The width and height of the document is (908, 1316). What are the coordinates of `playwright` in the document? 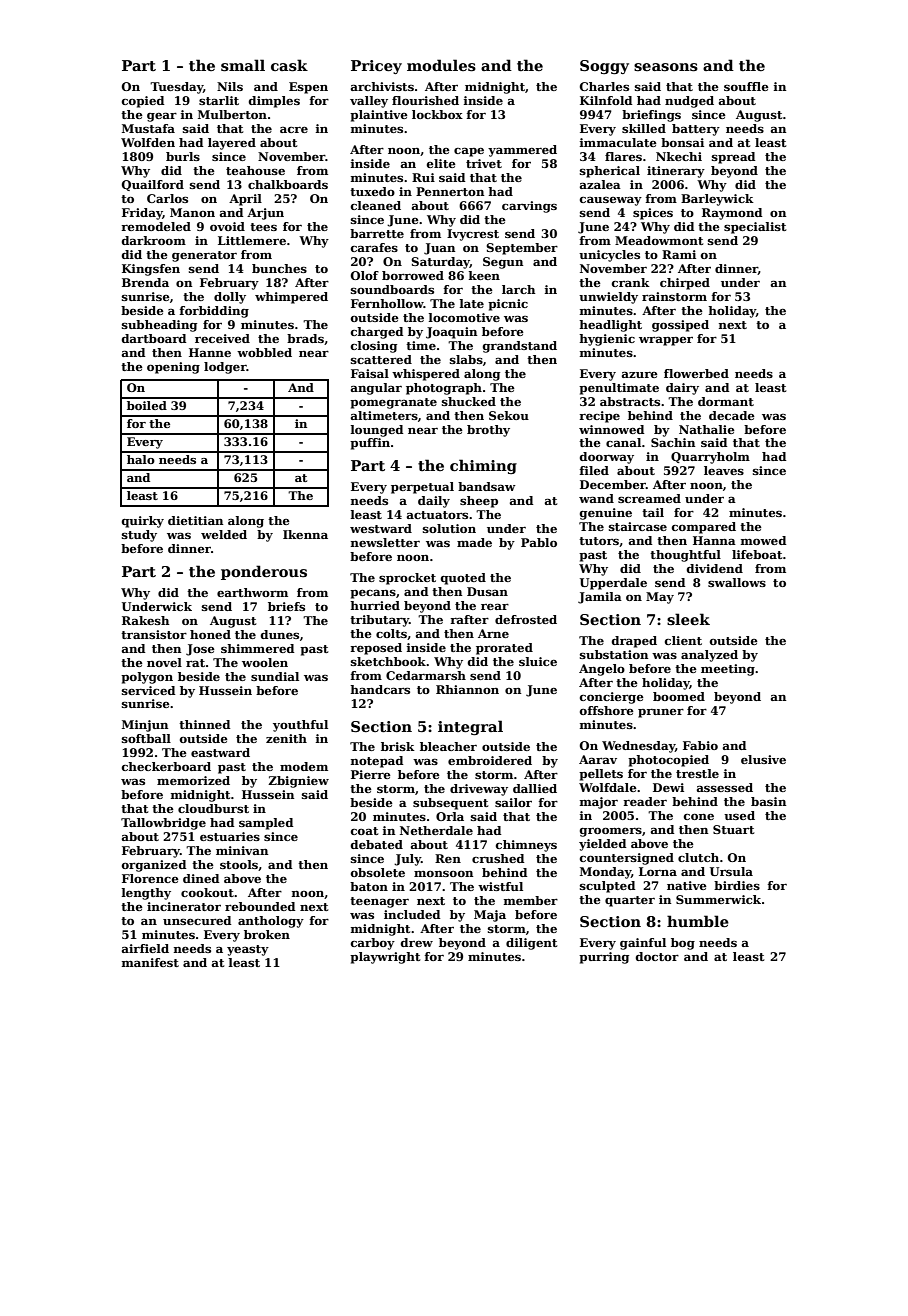 It's located at (385, 958).
